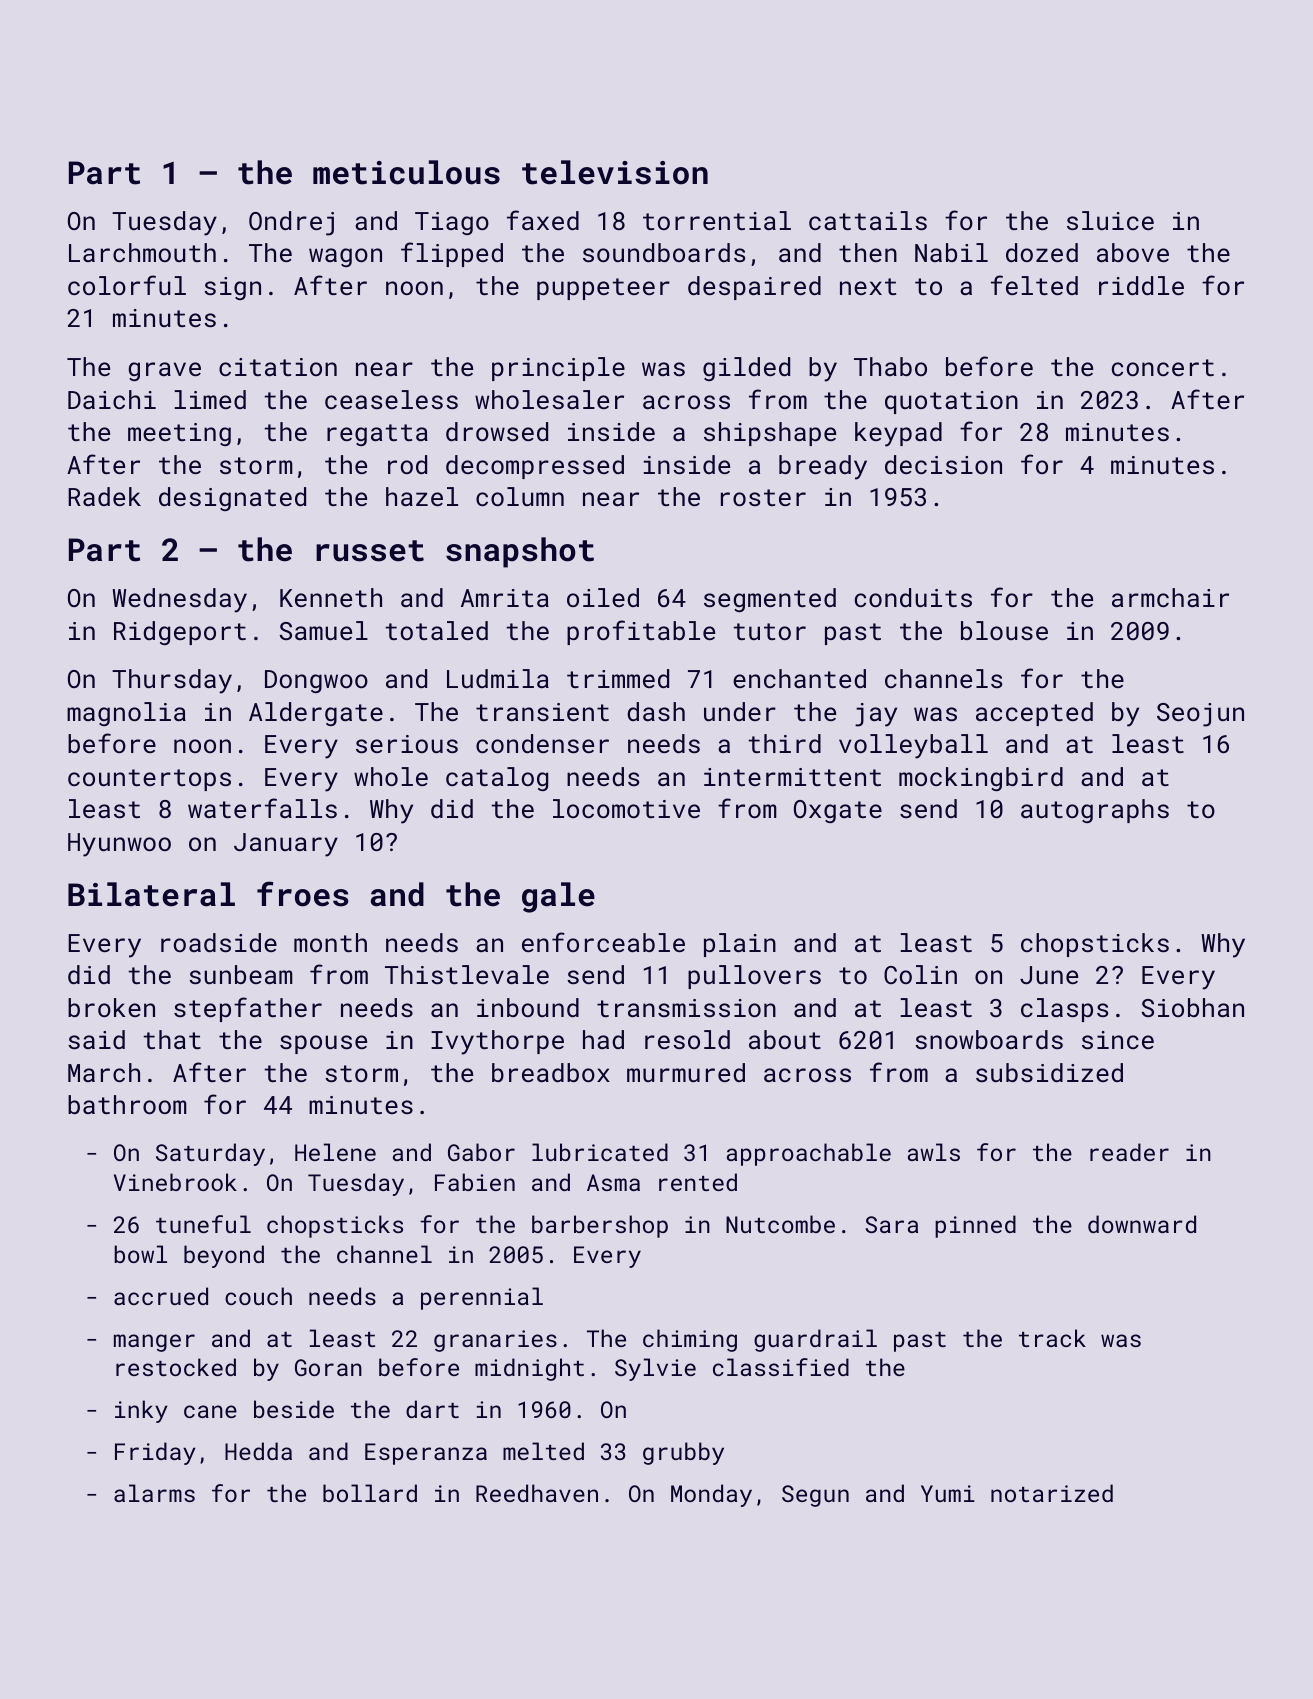 The image size is (1313, 1699). I want to click on autographs, so click(1095, 811).
